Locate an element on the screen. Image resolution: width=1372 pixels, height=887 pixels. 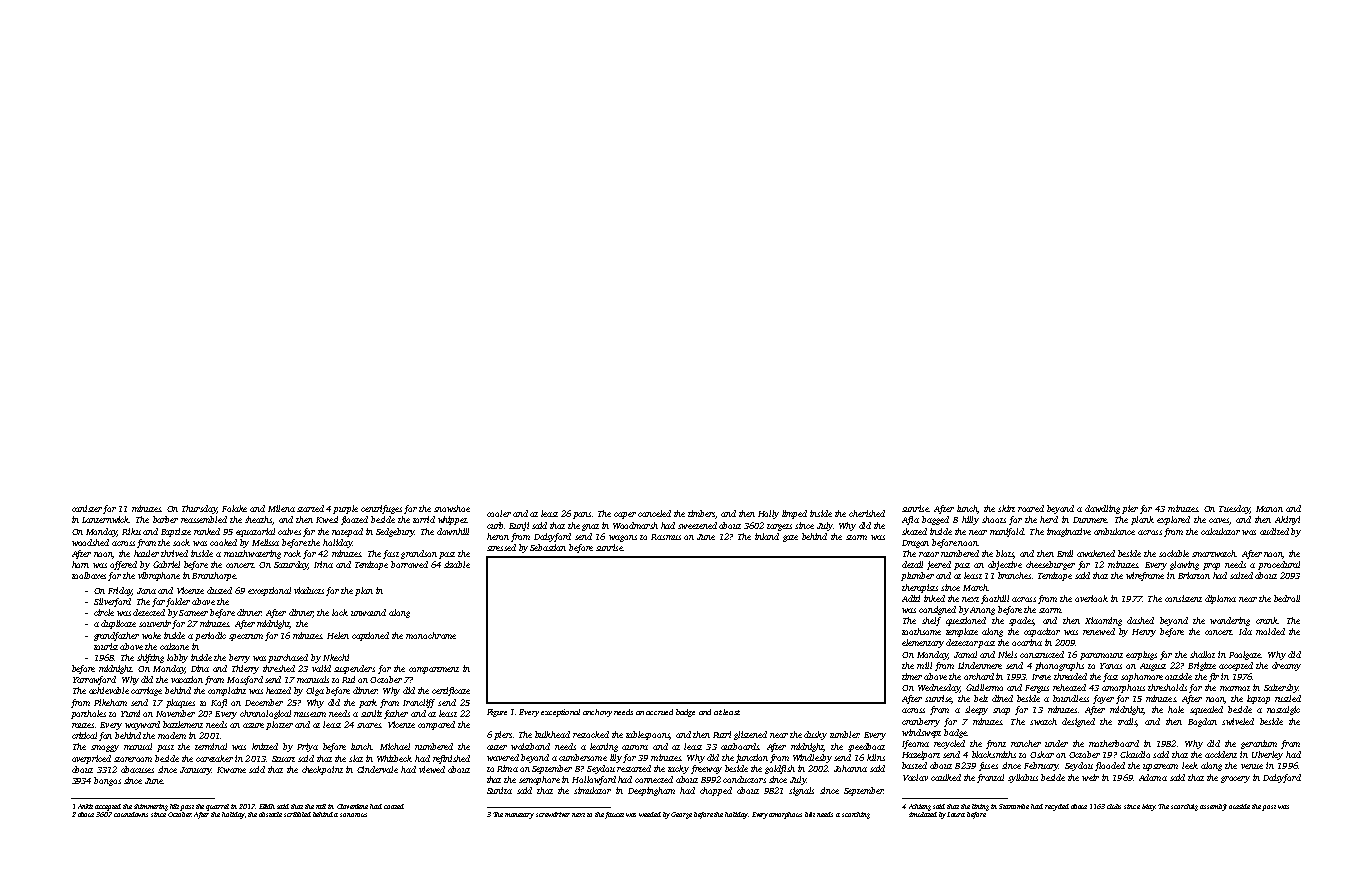
roared is located at coordinates (1031, 508).
